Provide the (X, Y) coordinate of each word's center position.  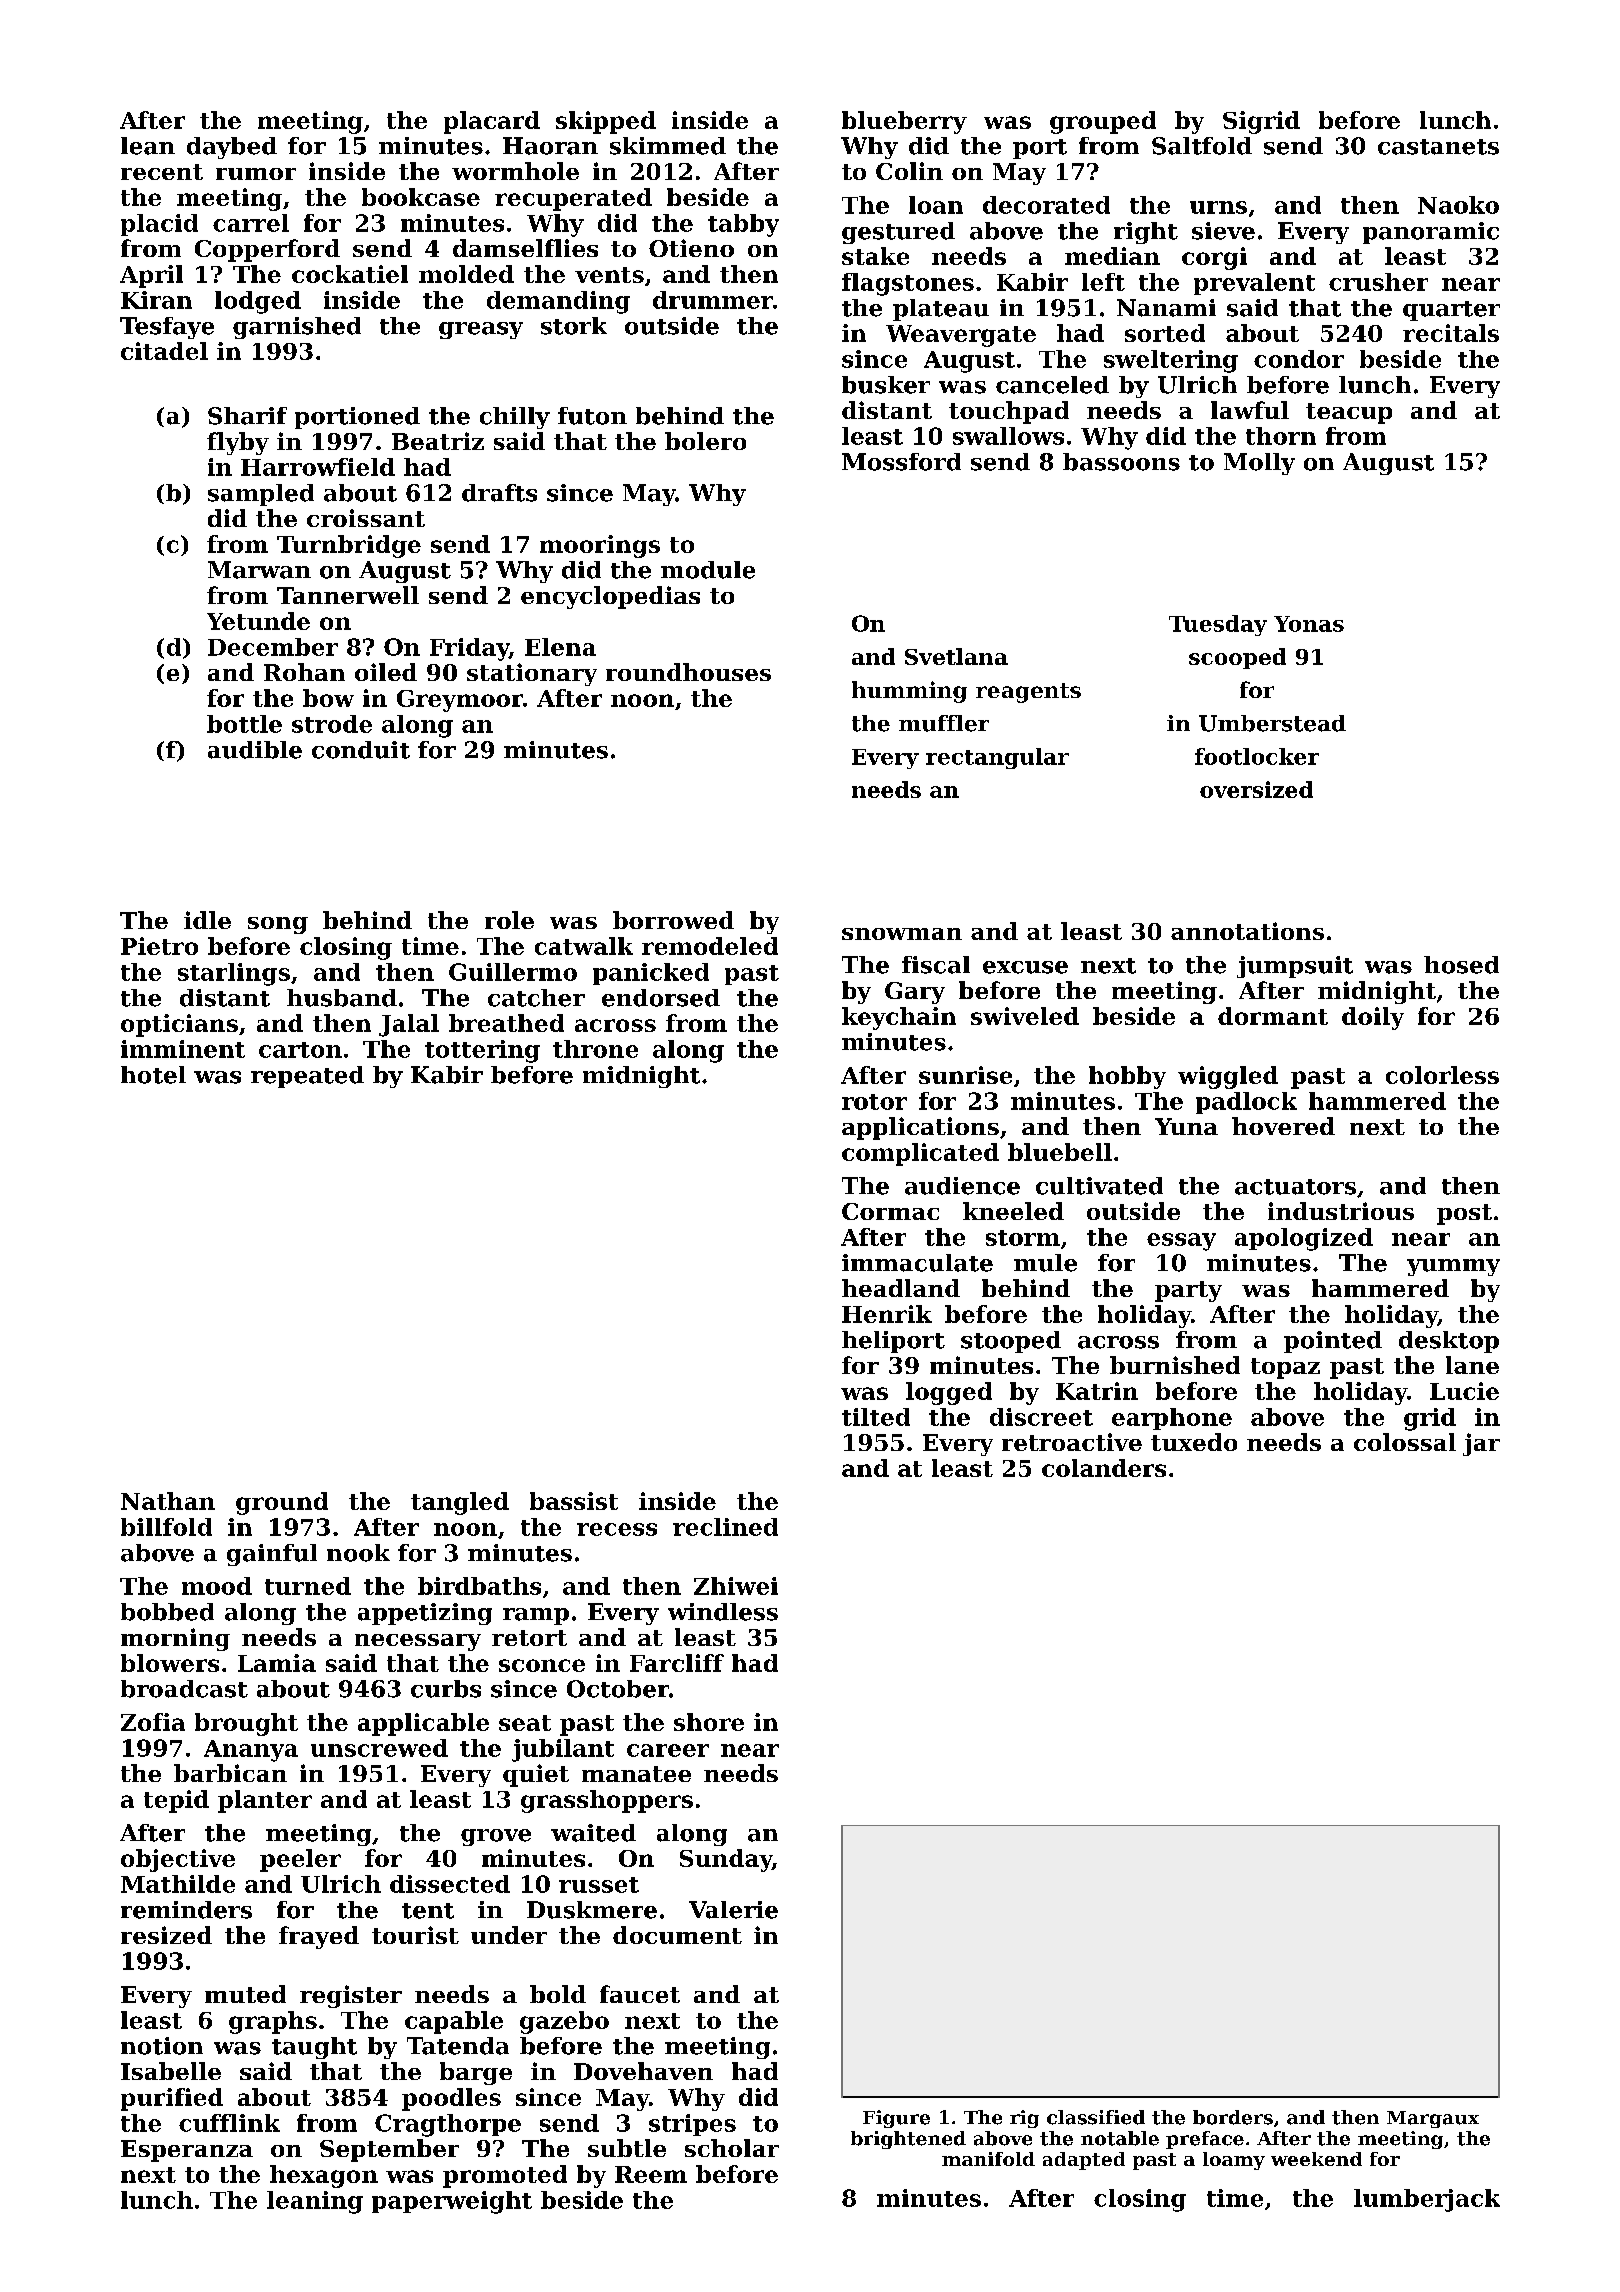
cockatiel (350, 274)
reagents (1028, 693)
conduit (361, 750)
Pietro (159, 946)
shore (709, 1722)
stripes (692, 2125)
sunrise (965, 1075)
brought (246, 1724)
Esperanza (187, 2151)
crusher (1378, 282)
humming (909, 692)
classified (1096, 2117)
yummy (1453, 1267)
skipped (606, 122)
